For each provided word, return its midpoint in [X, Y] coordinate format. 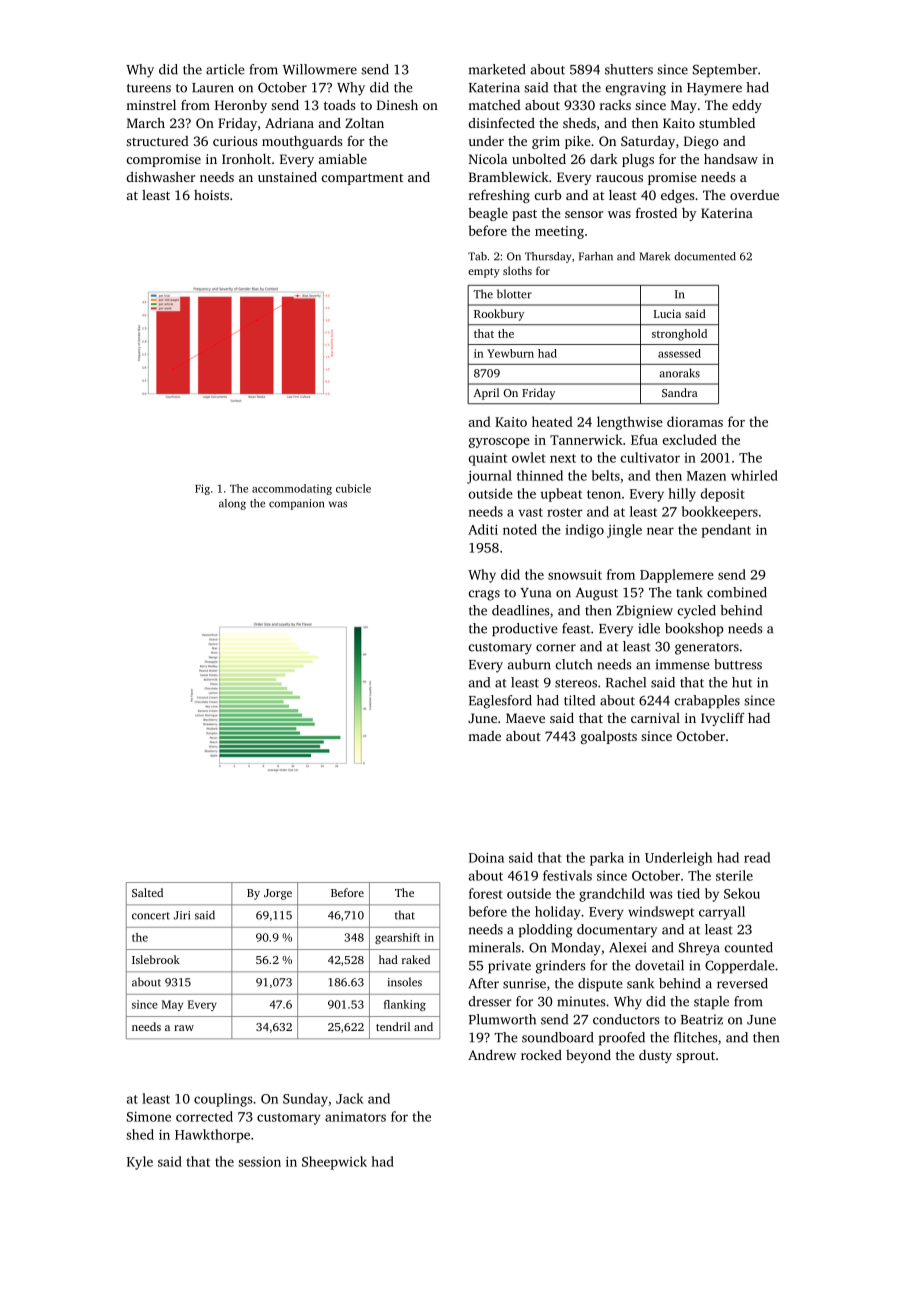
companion [296, 504]
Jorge [278, 894]
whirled [754, 475]
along [232, 504]
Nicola [488, 159]
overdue [754, 195]
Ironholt [246, 159]
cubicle [353, 488]
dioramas [695, 421]
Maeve [525, 718]
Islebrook [156, 959]
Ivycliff [723, 719]
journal [489, 477]
